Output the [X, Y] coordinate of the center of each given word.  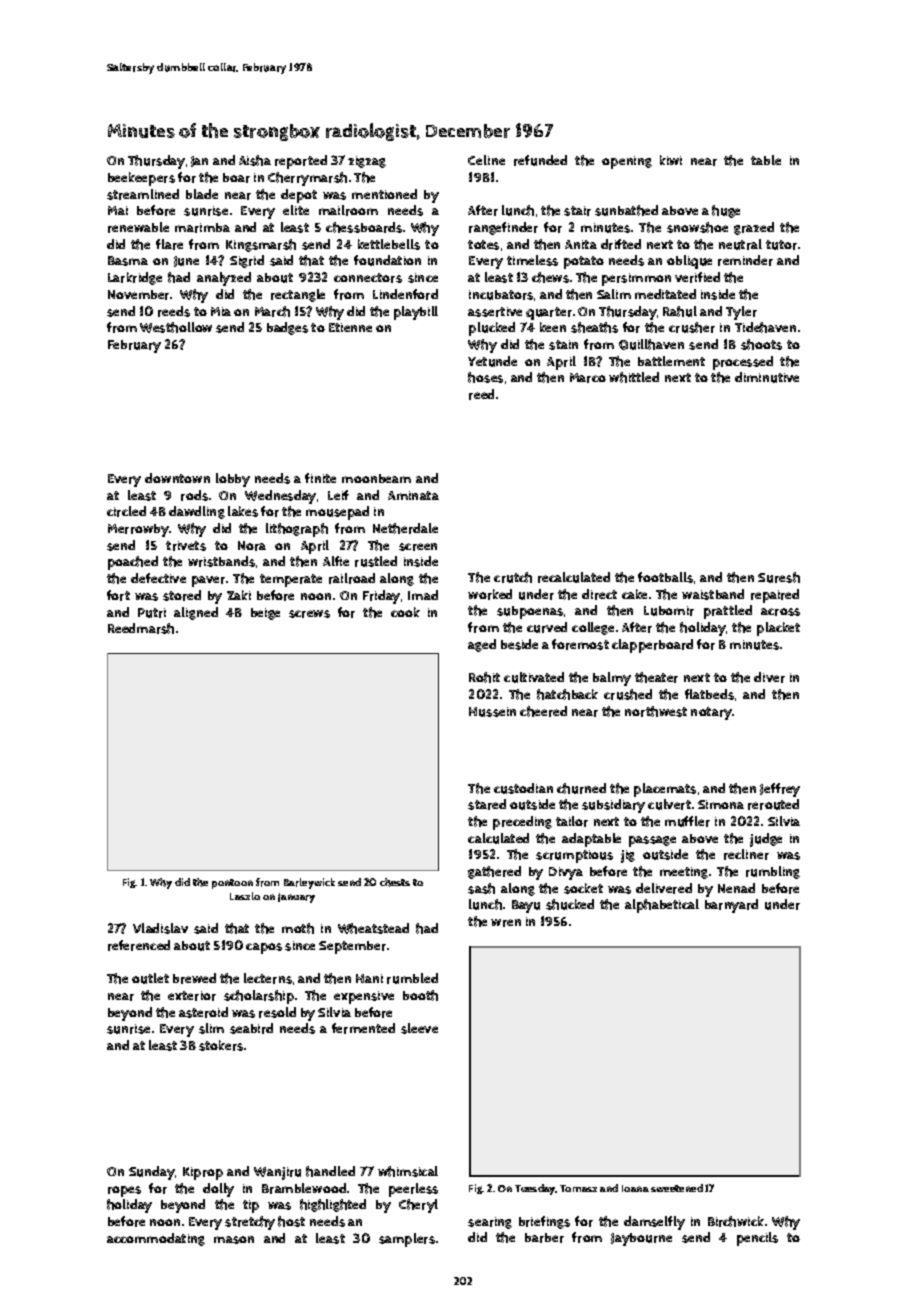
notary [711, 713]
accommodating [156, 1239]
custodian [523, 788]
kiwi [671, 160]
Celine [486, 160]
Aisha [255, 160]
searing [490, 1223]
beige [265, 614]
